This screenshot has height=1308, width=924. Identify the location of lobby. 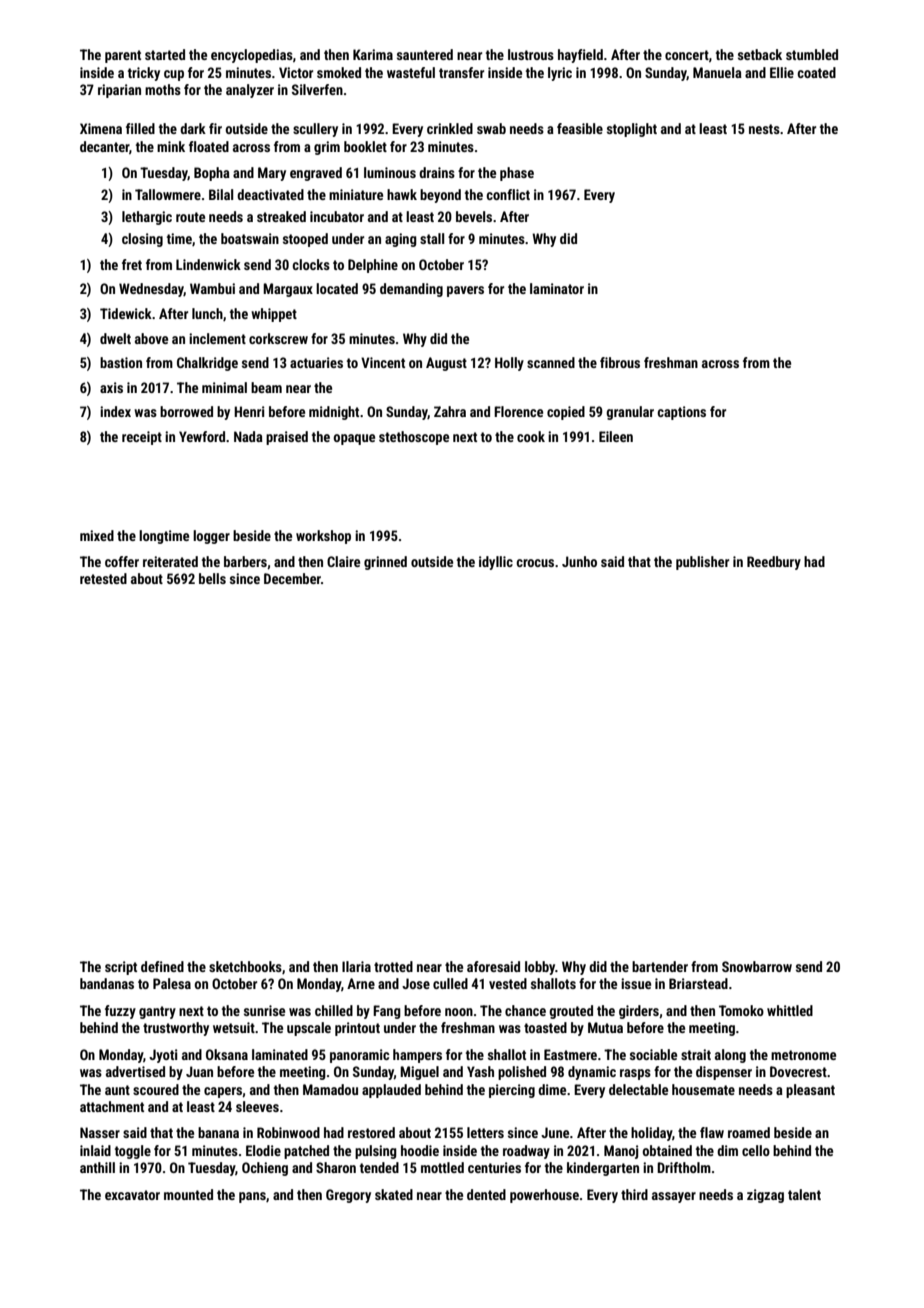
(540, 968).
